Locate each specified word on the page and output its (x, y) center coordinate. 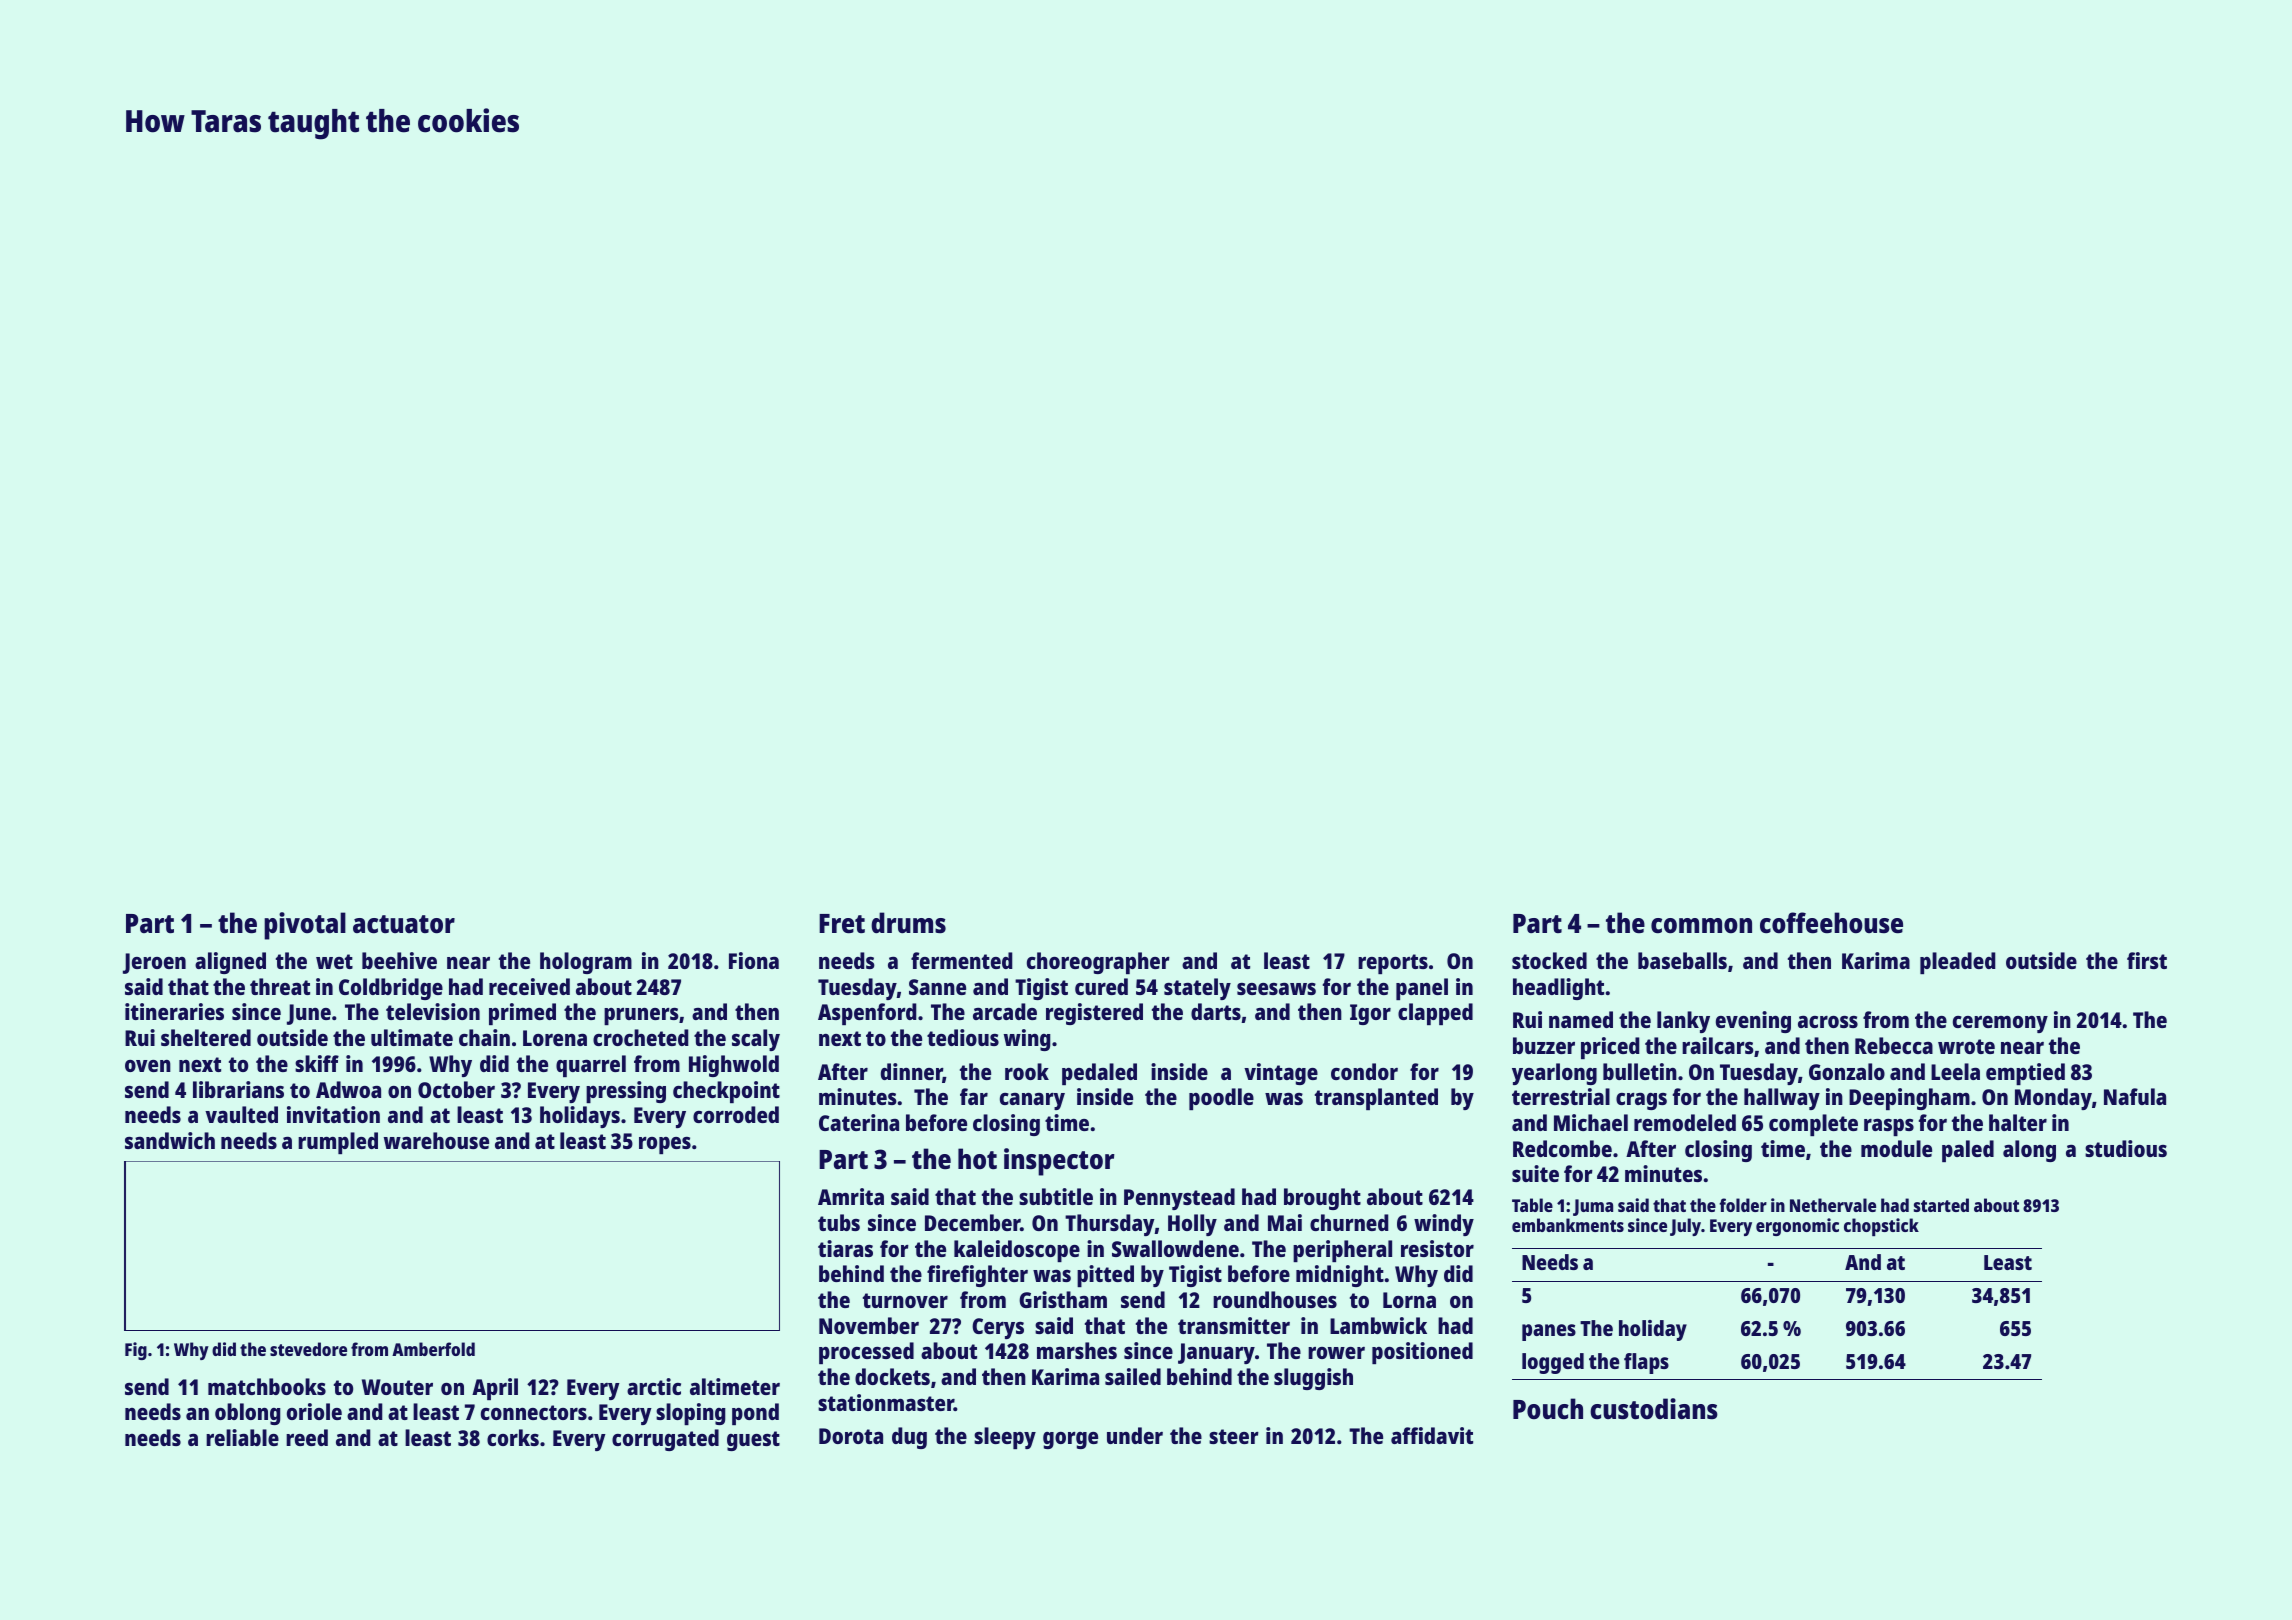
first (2147, 960)
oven (148, 1066)
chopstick (1881, 1227)
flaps (1646, 1363)
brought (1322, 1199)
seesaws (1276, 988)
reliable (242, 1437)
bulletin (1640, 1071)
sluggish (1313, 1379)
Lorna (1409, 1300)
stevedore (308, 1349)
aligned (230, 963)
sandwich (170, 1140)
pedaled (1099, 1074)
